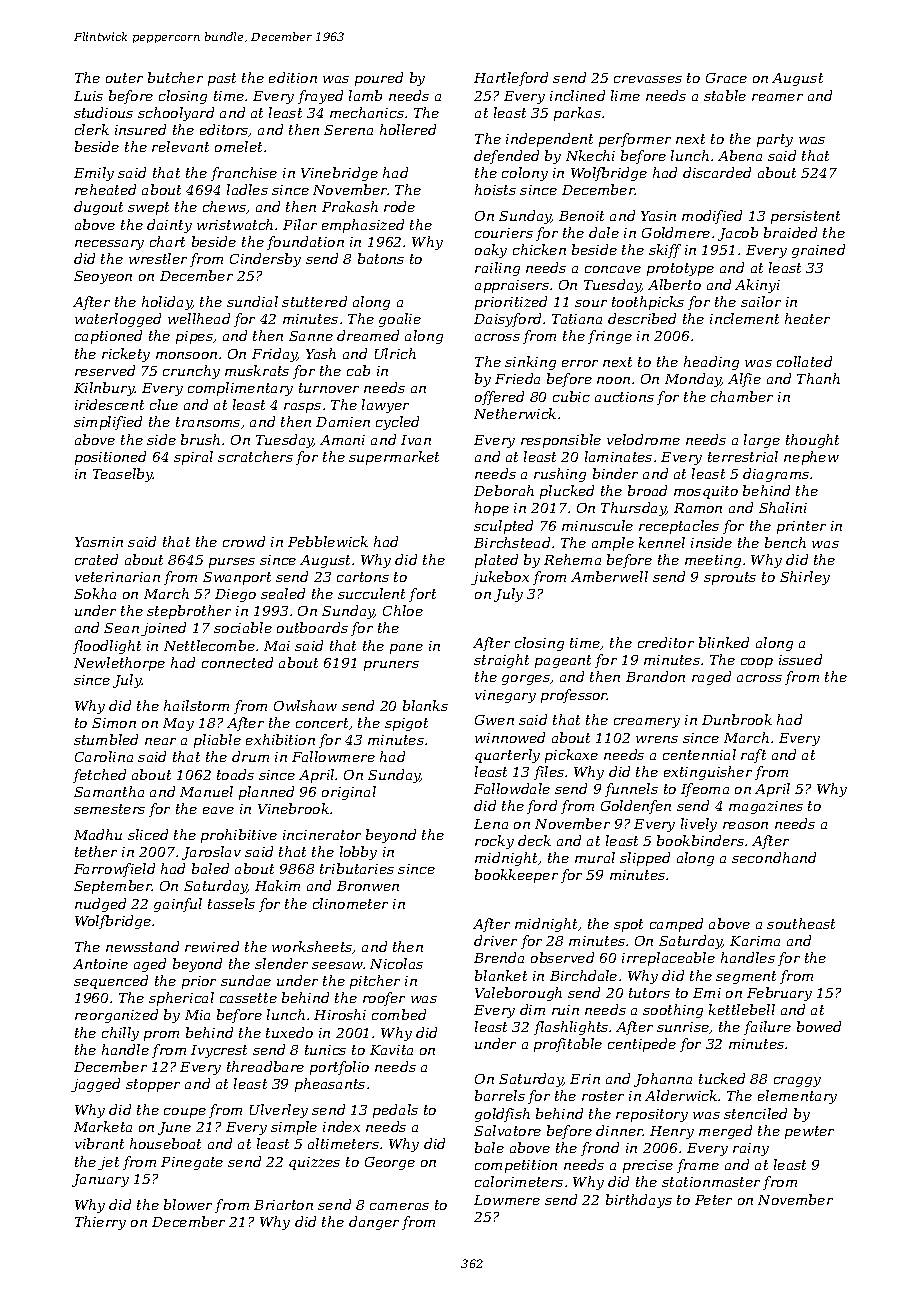 The image size is (924, 1308). I want to click on Amberwell, so click(609, 576).
